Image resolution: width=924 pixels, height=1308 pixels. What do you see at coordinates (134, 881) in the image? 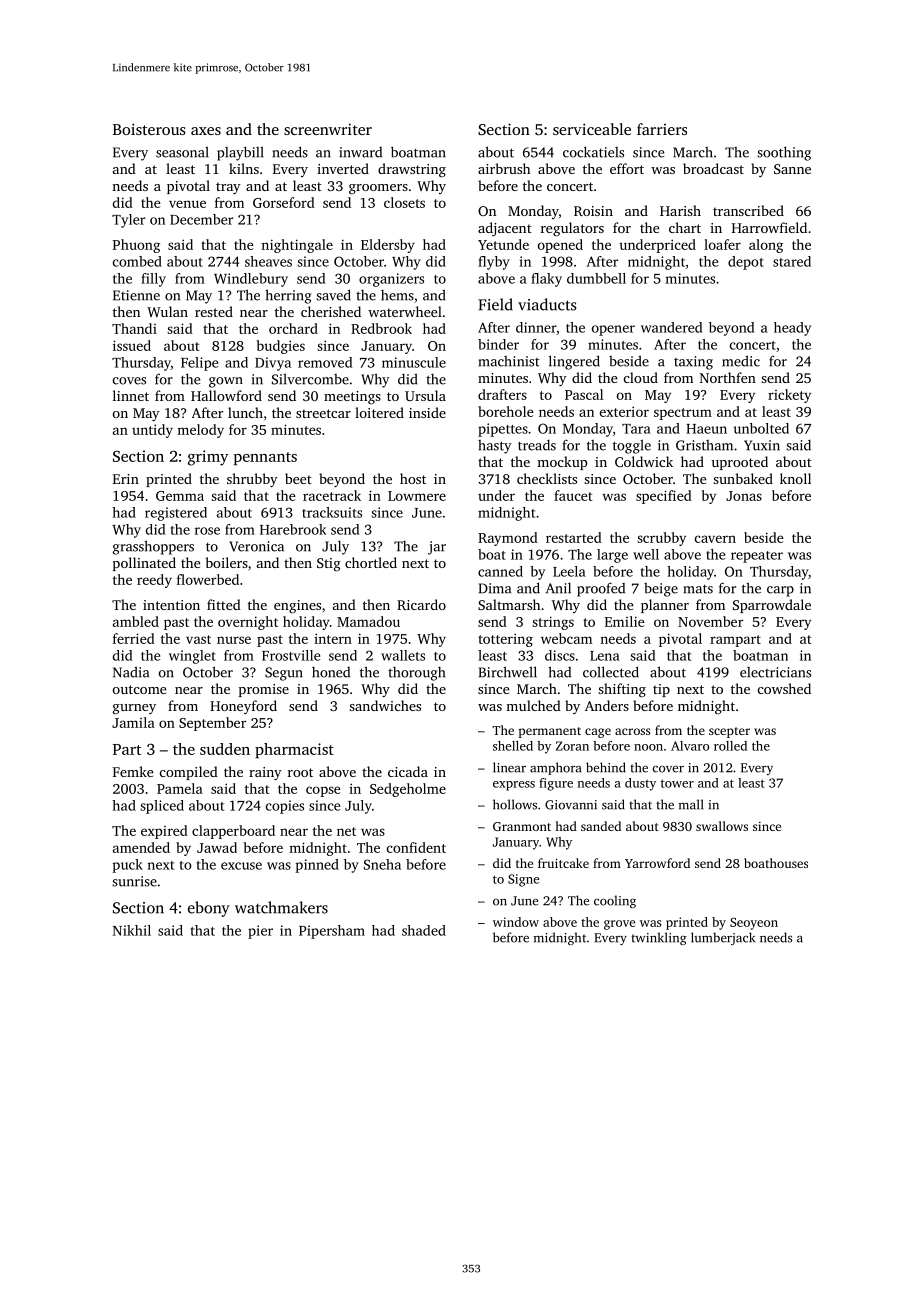
I see `sunrise` at bounding box center [134, 881].
